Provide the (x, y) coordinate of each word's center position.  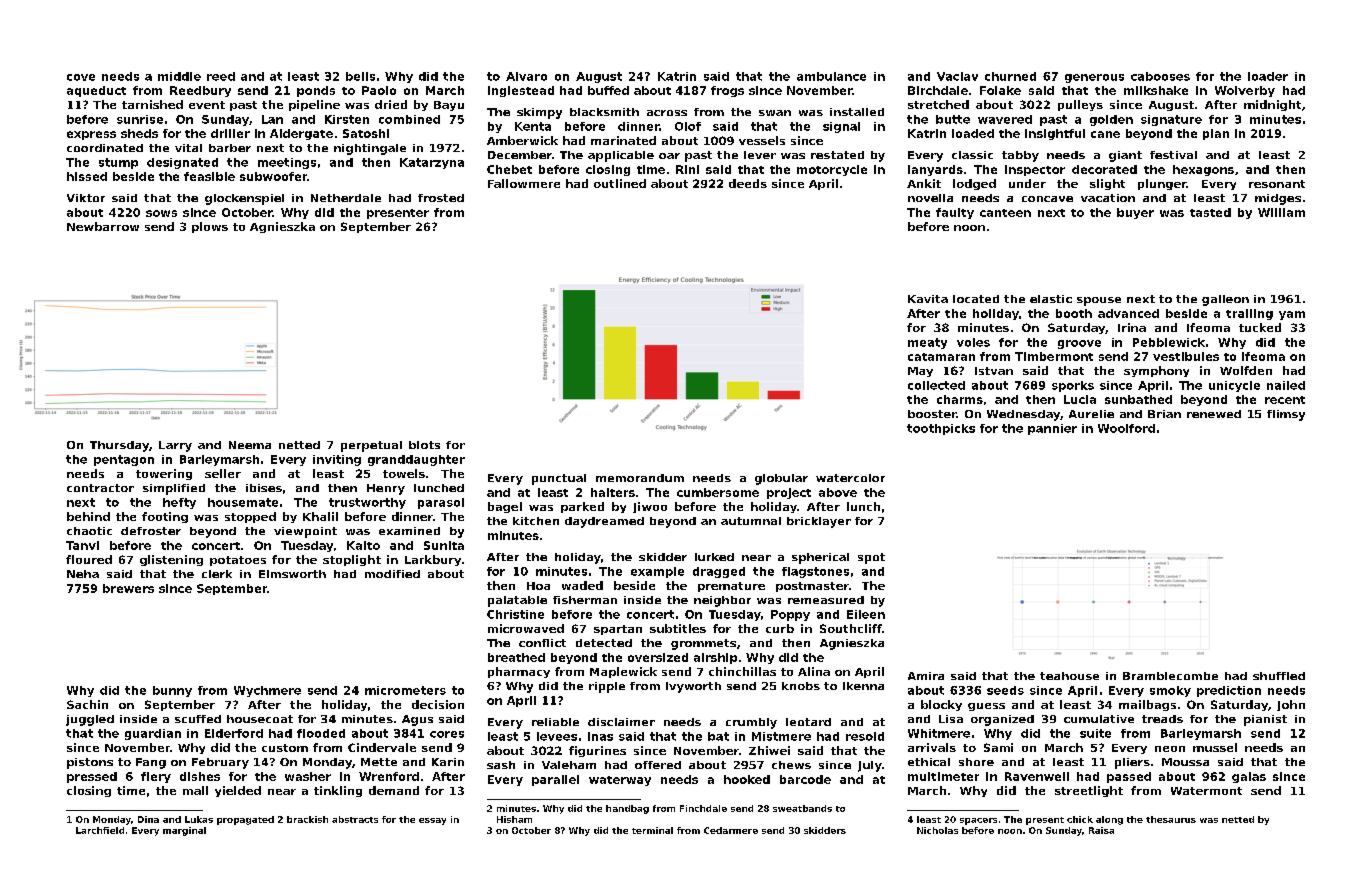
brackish (307, 819)
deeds (748, 183)
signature (1171, 120)
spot (871, 558)
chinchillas (742, 671)
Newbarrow (103, 226)
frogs (727, 91)
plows (210, 227)
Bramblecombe (1170, 676)
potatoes (238, 561)
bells (360, 76)
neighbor (722, 601)
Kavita (928, 299)
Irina (1132, 327)
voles (973, 342)
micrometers (405, 690)
